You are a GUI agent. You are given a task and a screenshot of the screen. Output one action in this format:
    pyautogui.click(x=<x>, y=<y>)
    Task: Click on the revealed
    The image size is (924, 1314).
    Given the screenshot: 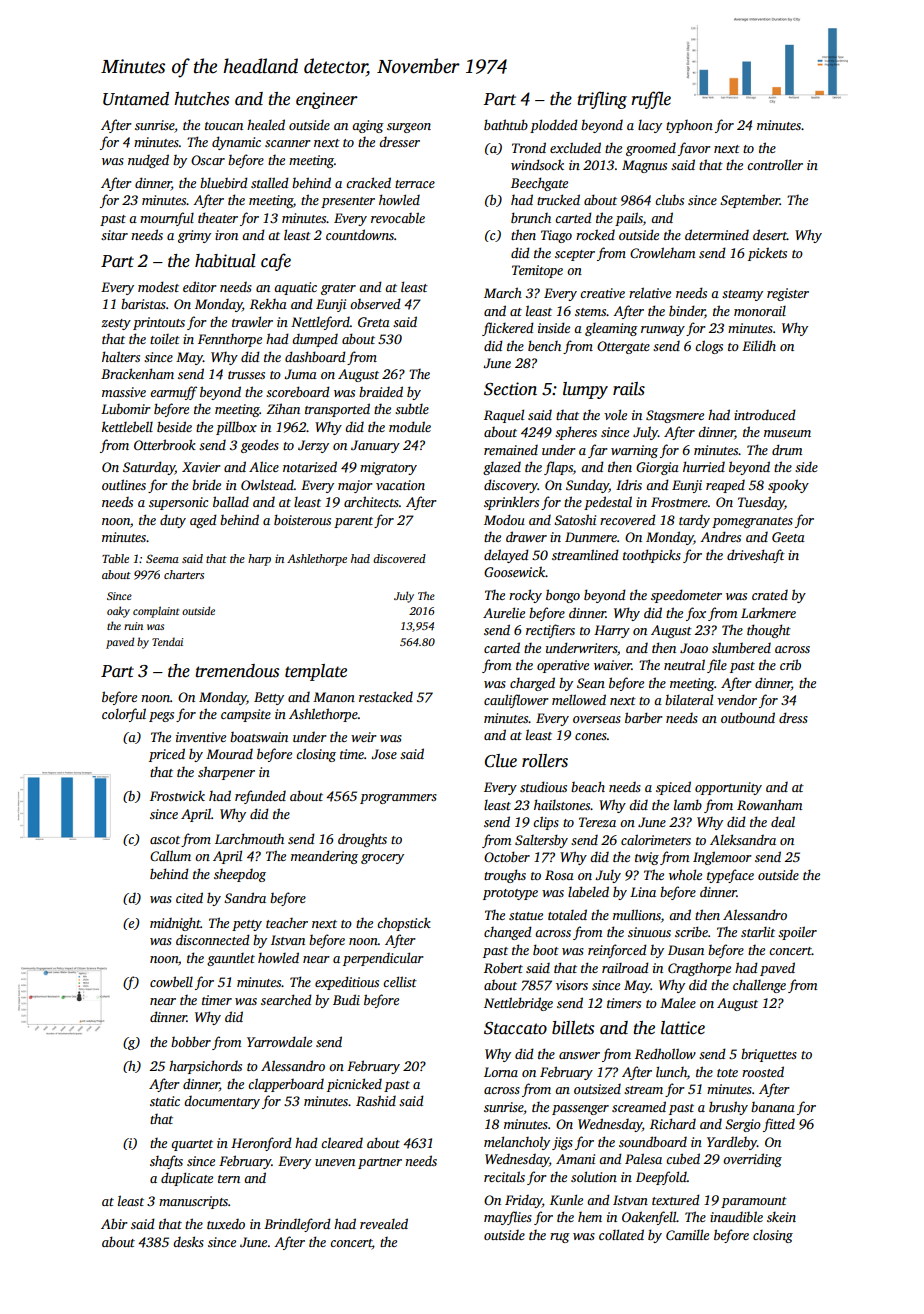 What is the action you would take?
    pyautogui.click(x=384, y=1223)
